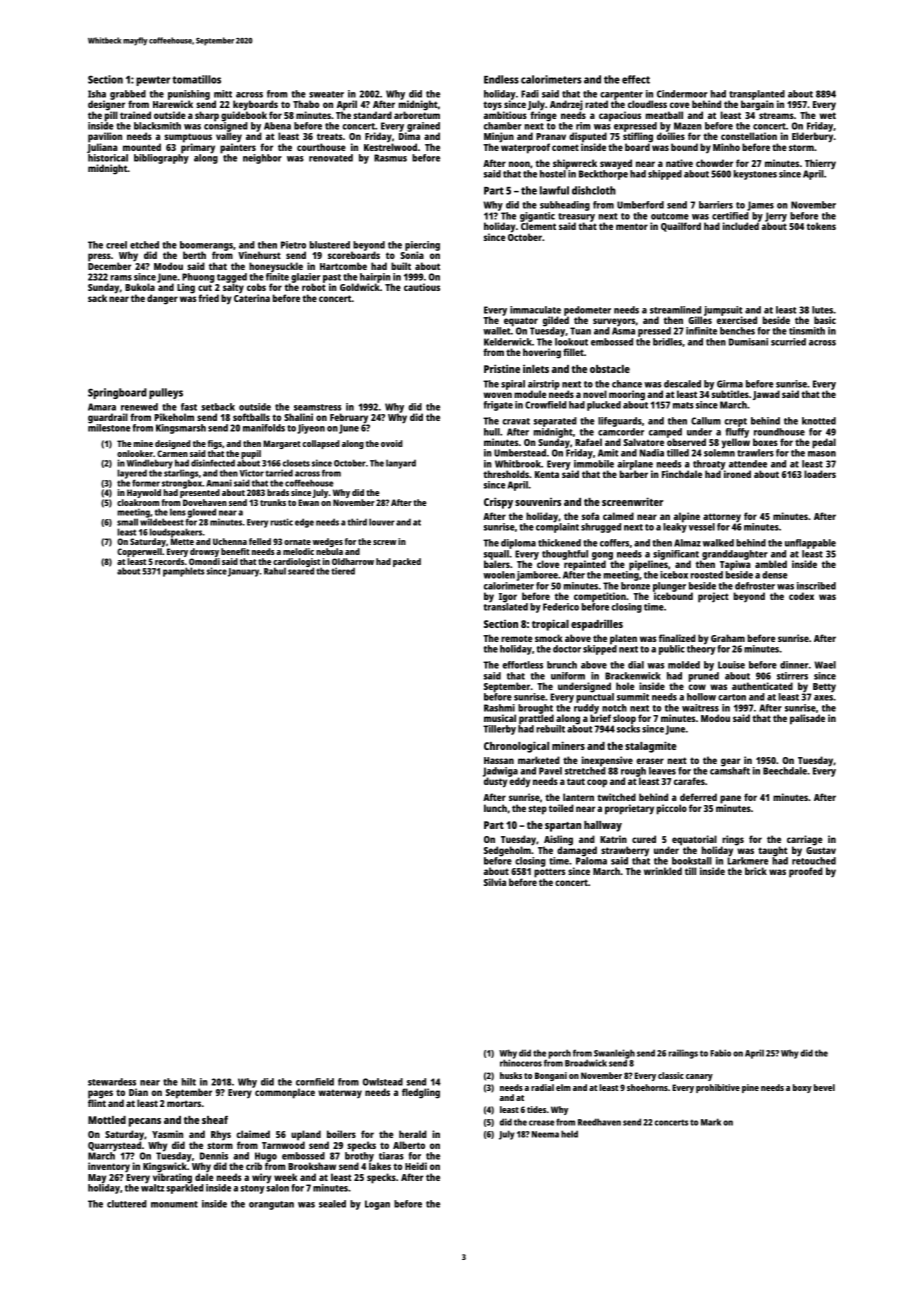  I want to click on taut, so click(576, 781).
